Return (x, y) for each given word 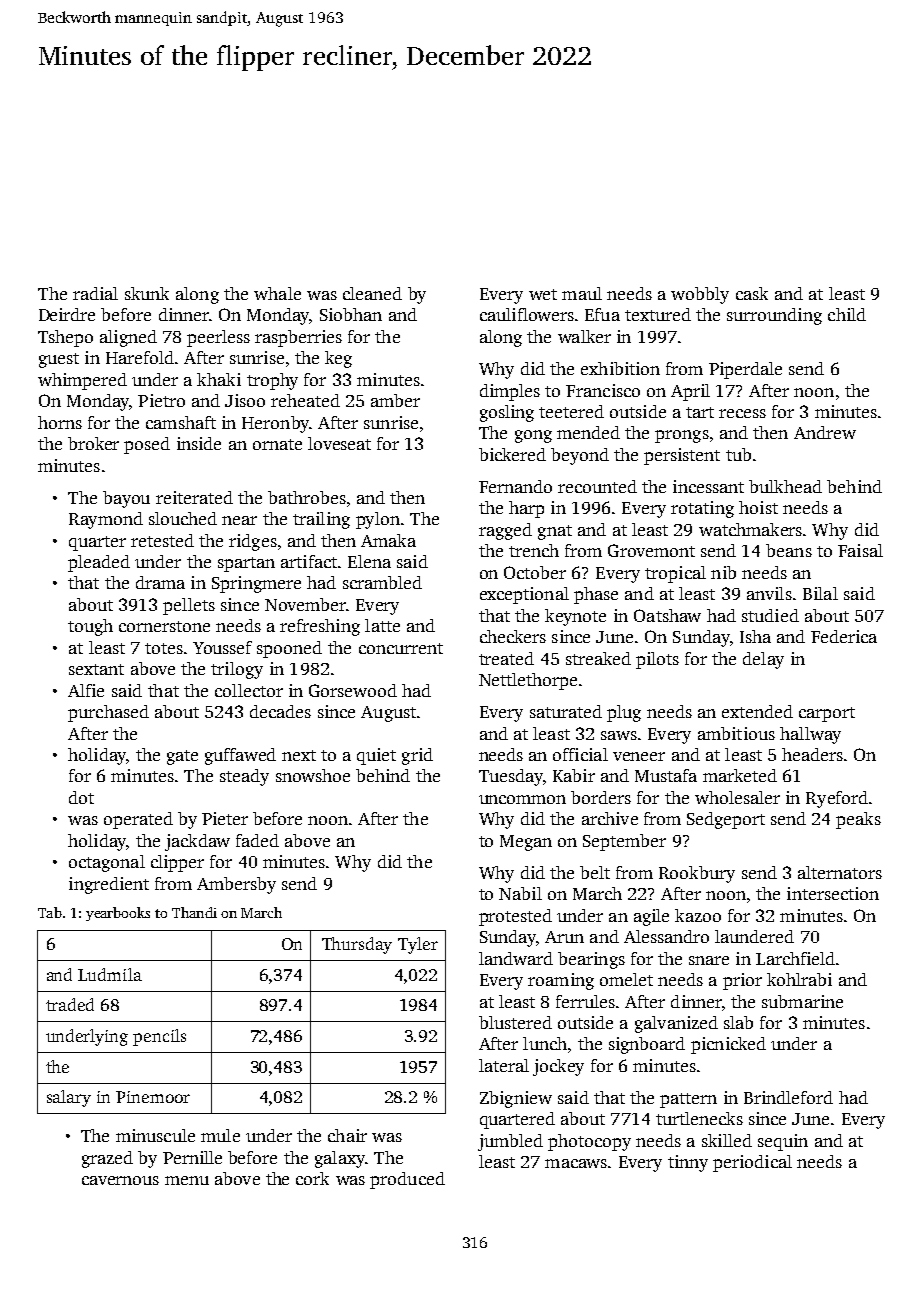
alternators (840, 872)
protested (515, 917)
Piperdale (745, 370)
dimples (510, 392)
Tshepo (65, 338)
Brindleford (788, 1097)
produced (407, 1180)
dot (81, 797)
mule (220, 1135)
